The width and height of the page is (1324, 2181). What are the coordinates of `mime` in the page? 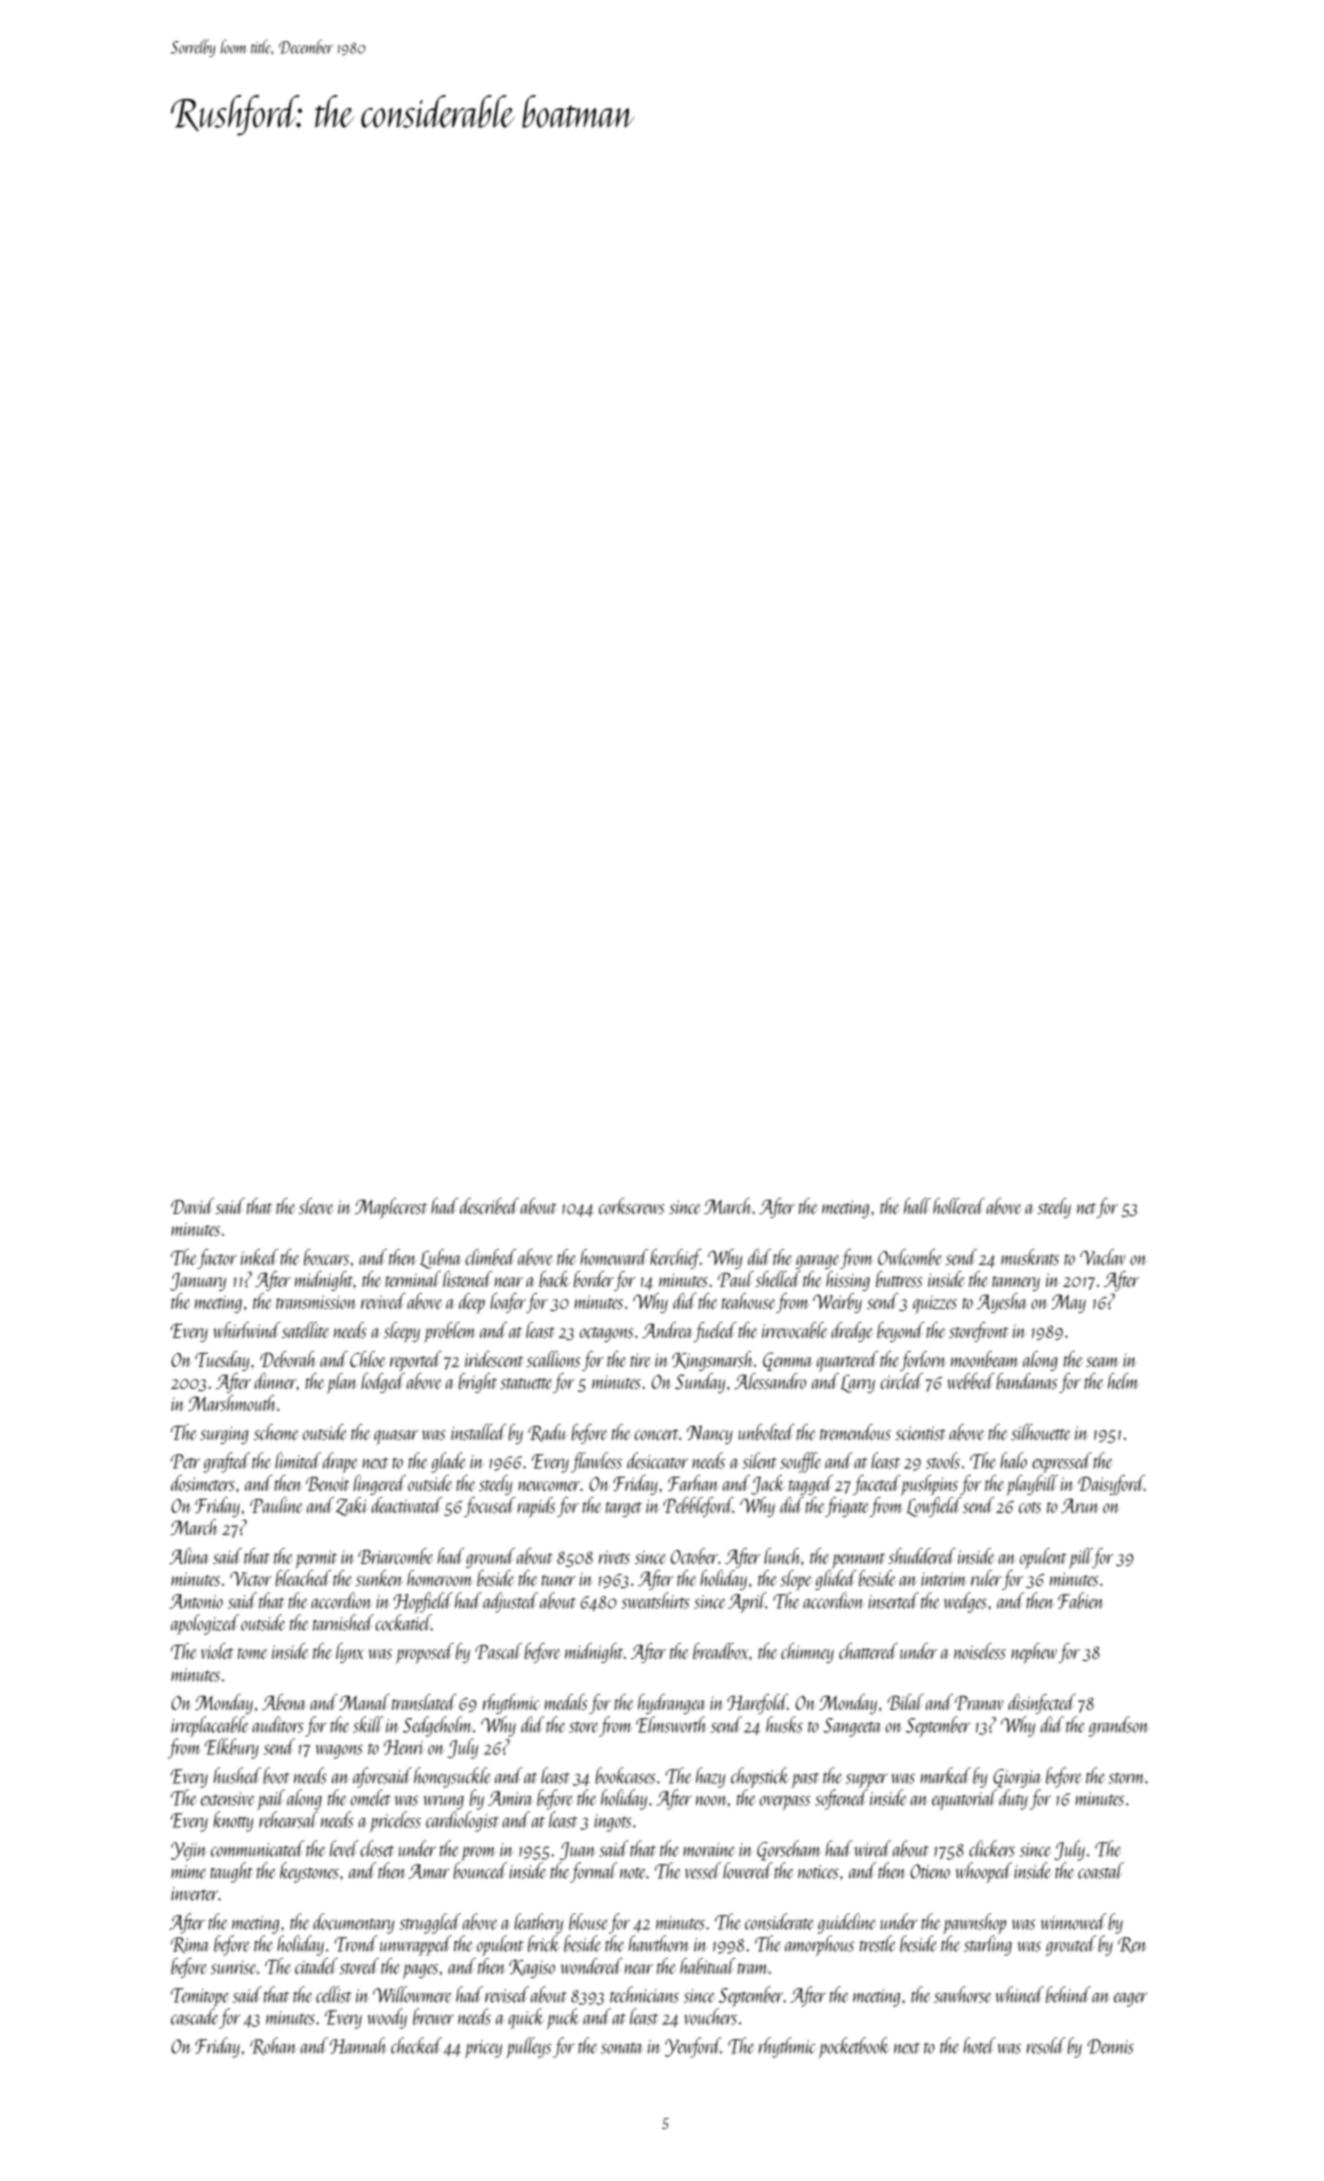 It's located at (189, 1872).
